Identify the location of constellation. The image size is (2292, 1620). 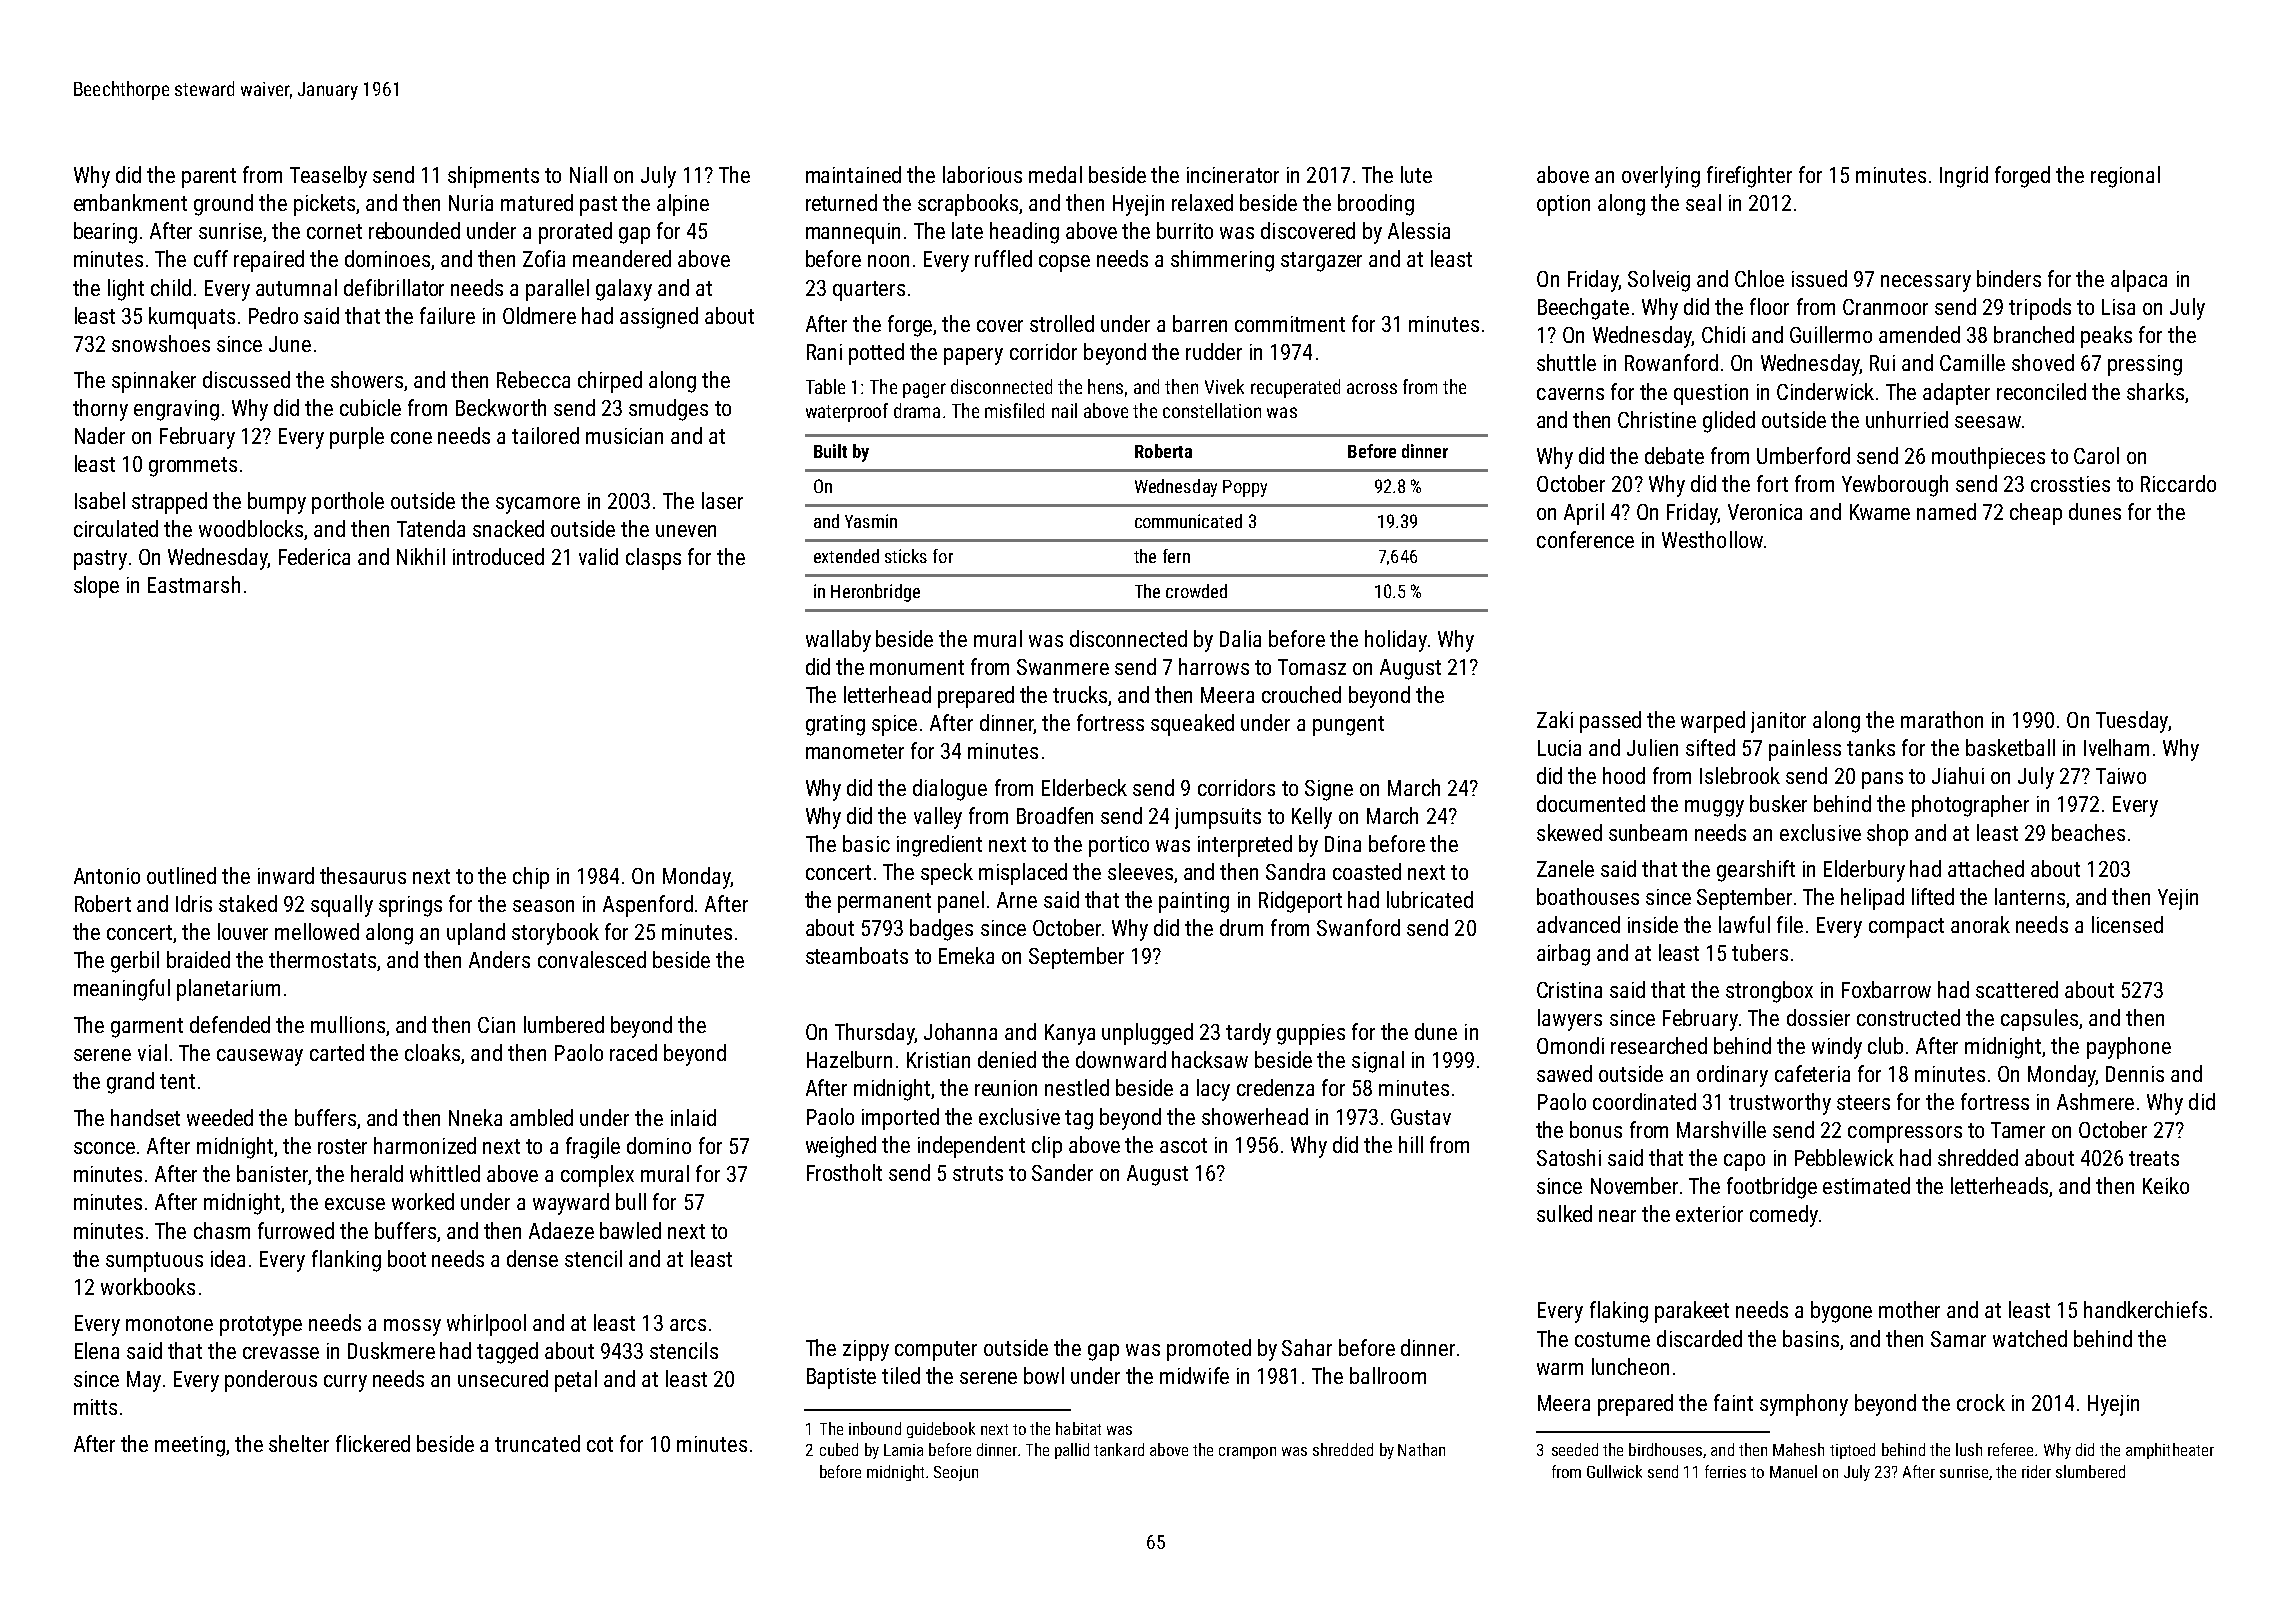
(1212, 410).
